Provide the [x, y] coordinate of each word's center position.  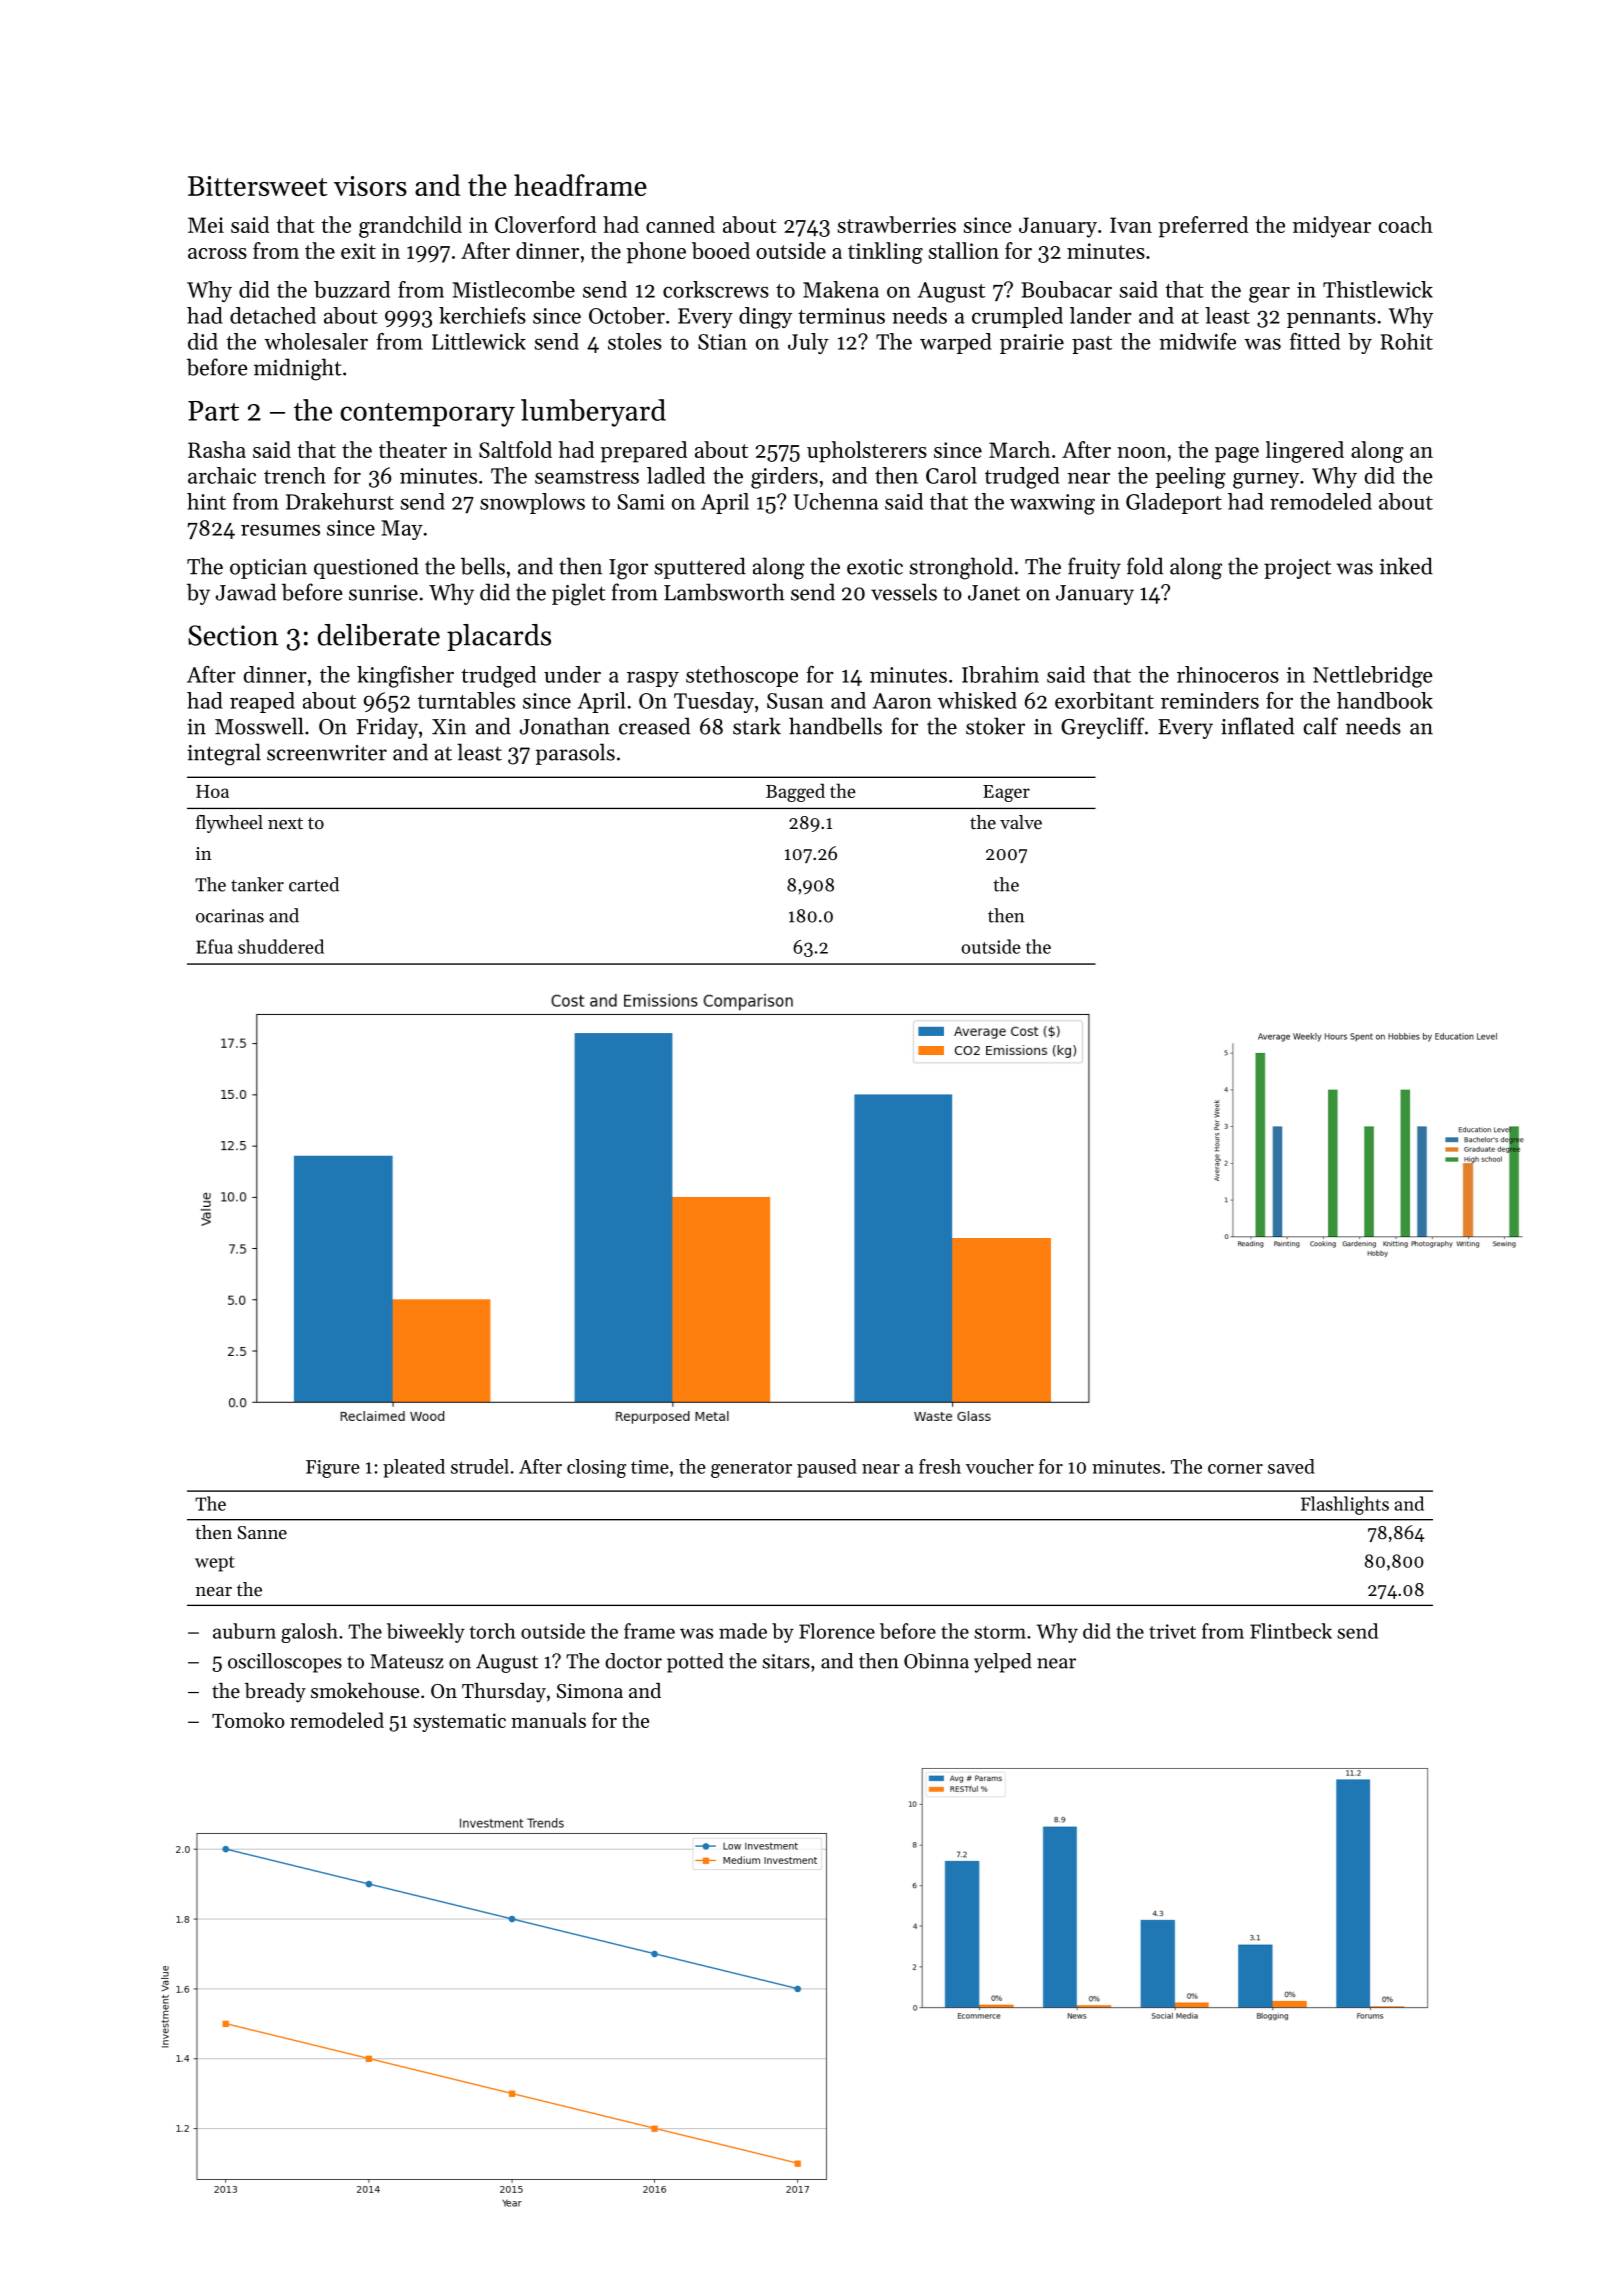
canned [680, 224]
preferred [1203, 227]
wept [215, 1564]
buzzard [352, 289]
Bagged [795, 792]
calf [1321, 726]
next [285, 823]
